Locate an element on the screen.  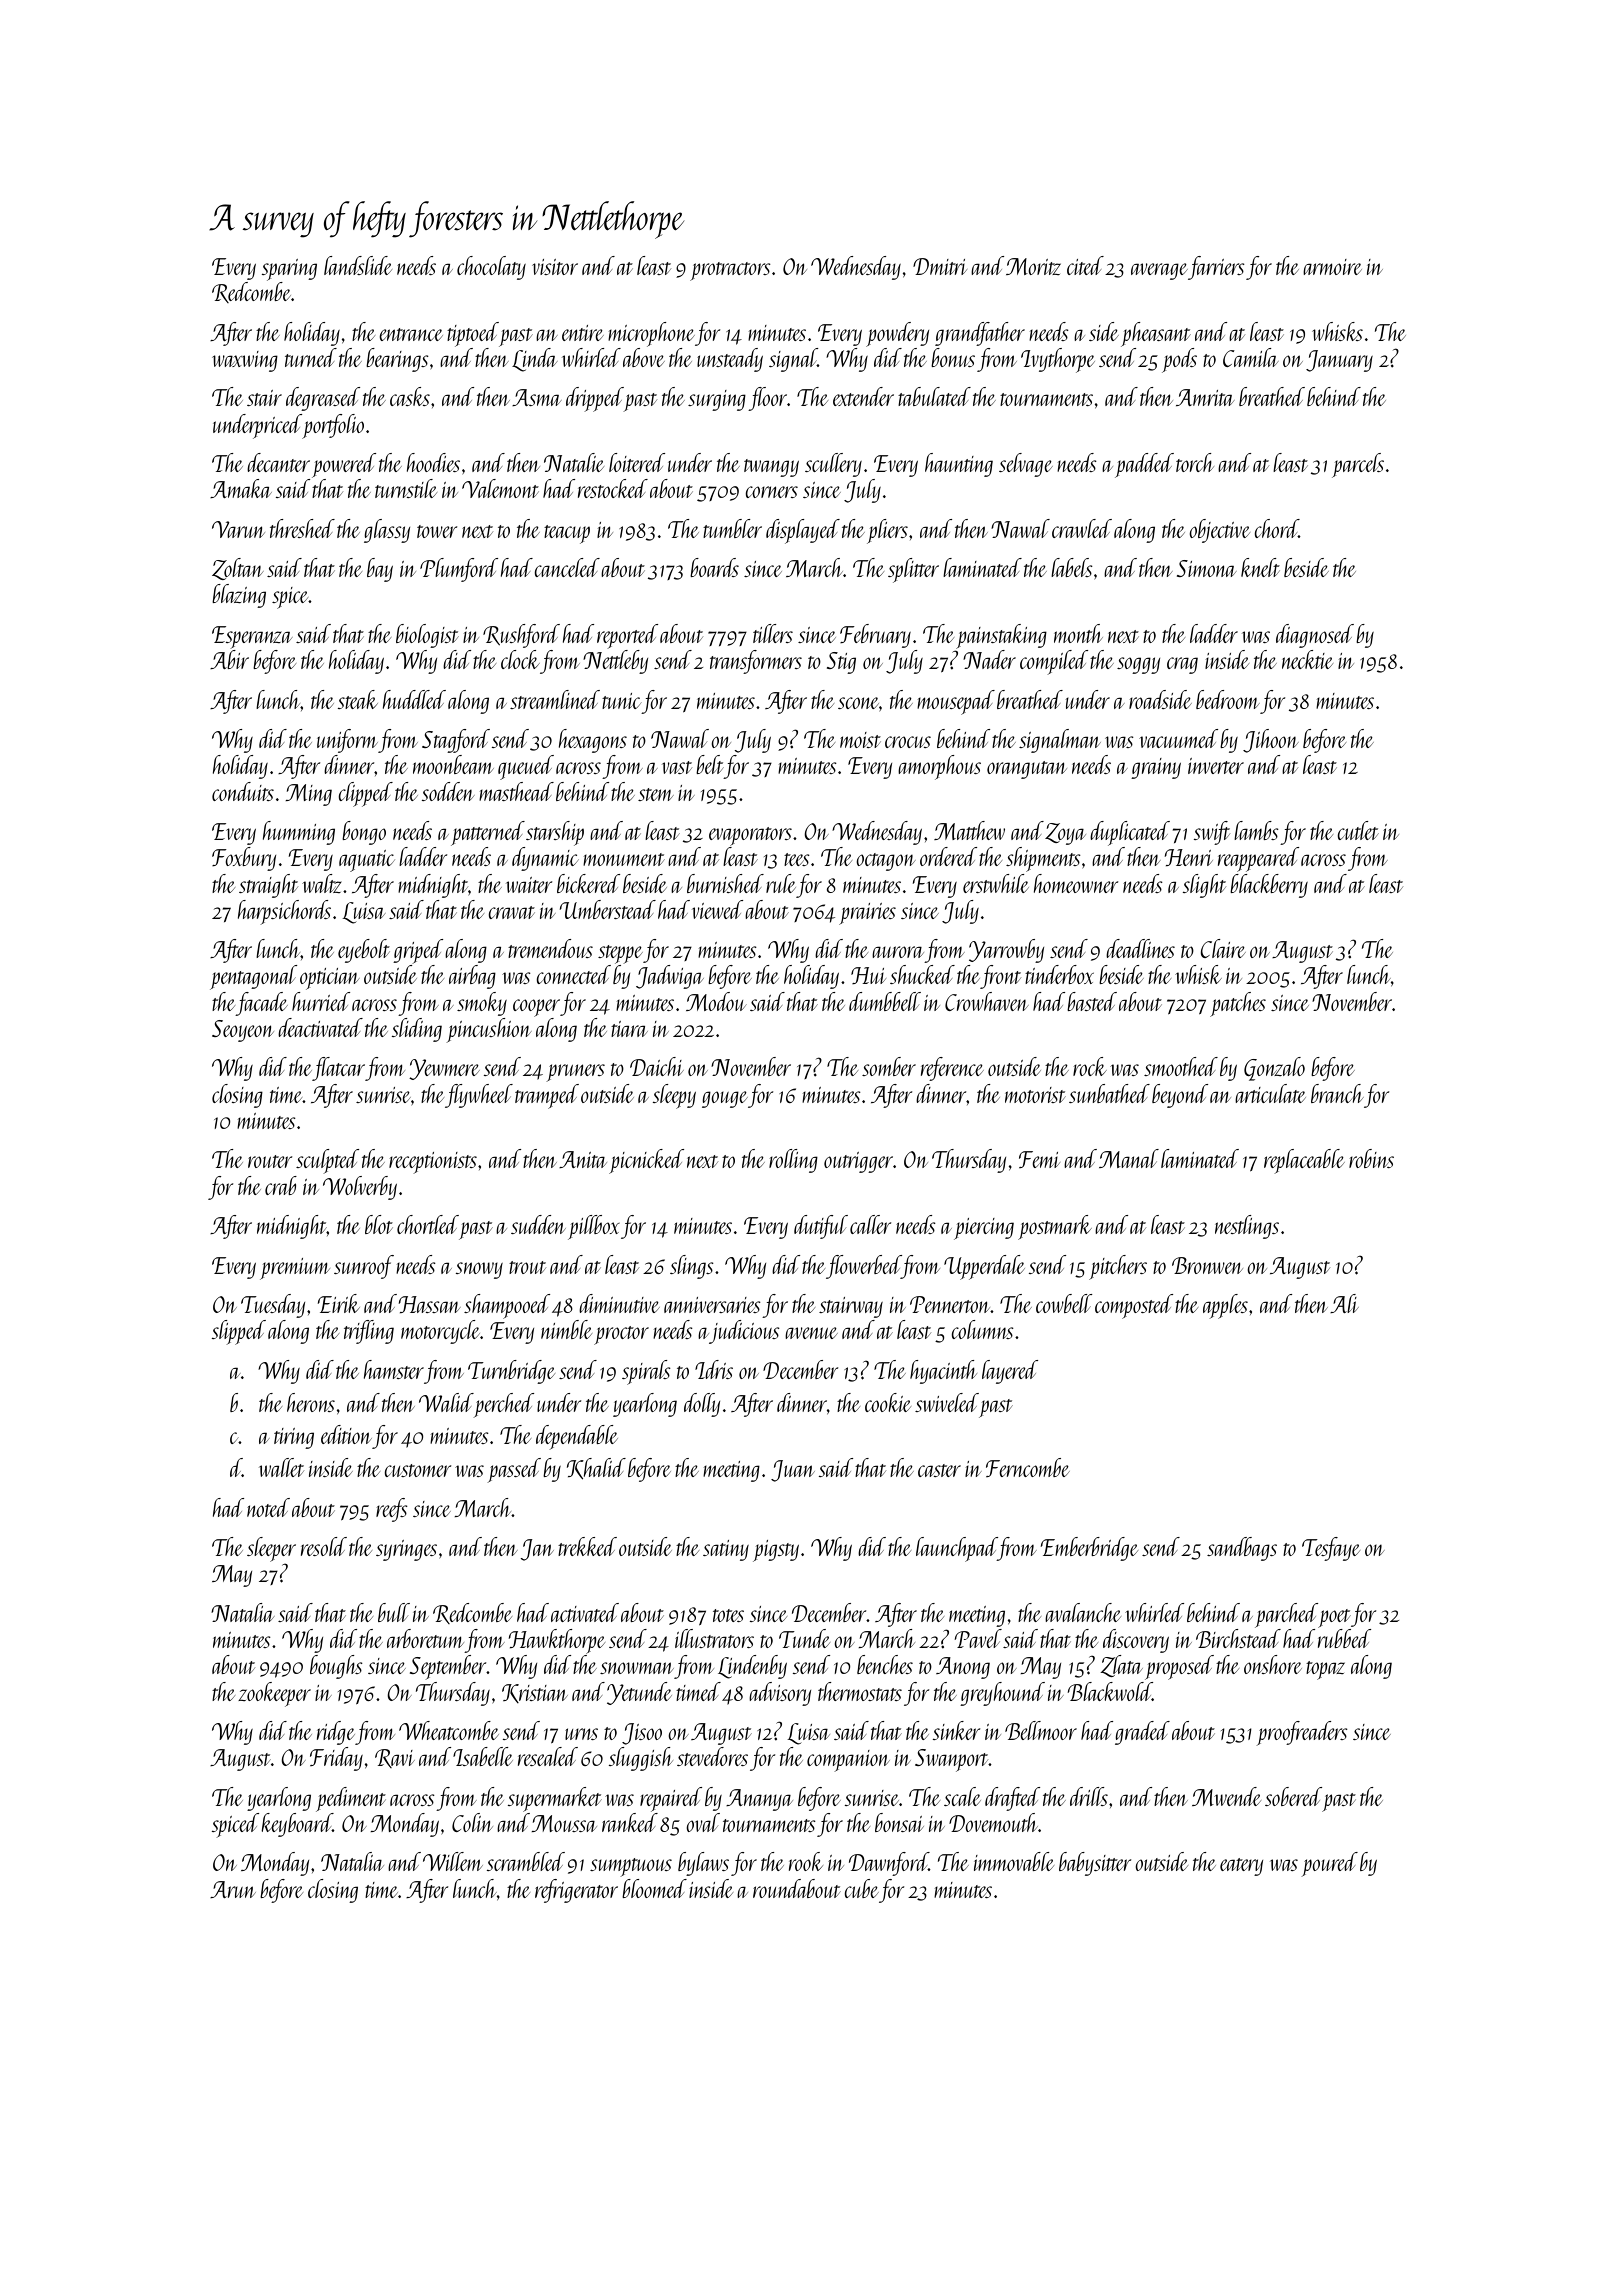
Idris is located at coordinates (714, 1369).
